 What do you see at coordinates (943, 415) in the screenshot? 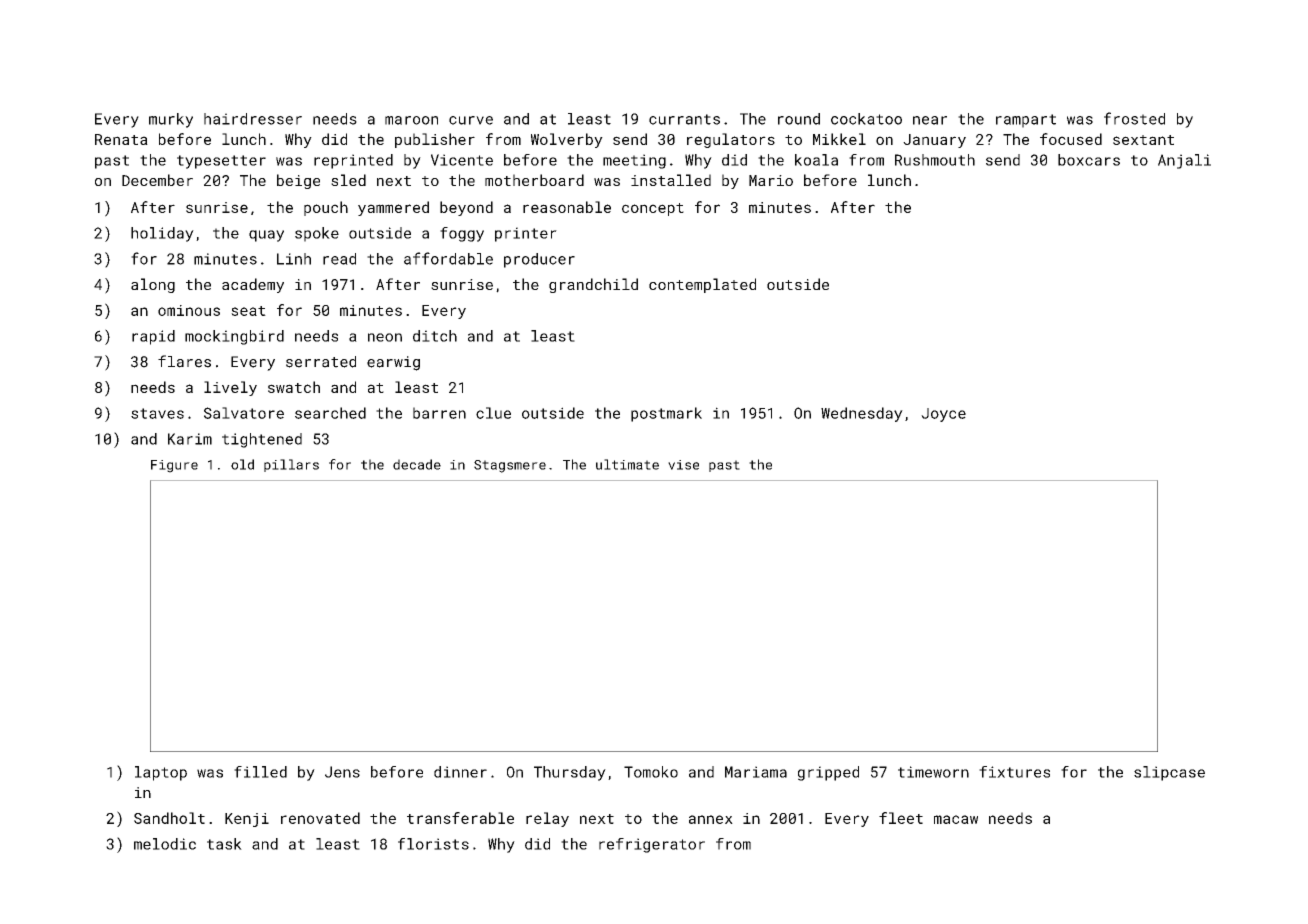
I see `Joyce` at bounding box center [943, 415].
